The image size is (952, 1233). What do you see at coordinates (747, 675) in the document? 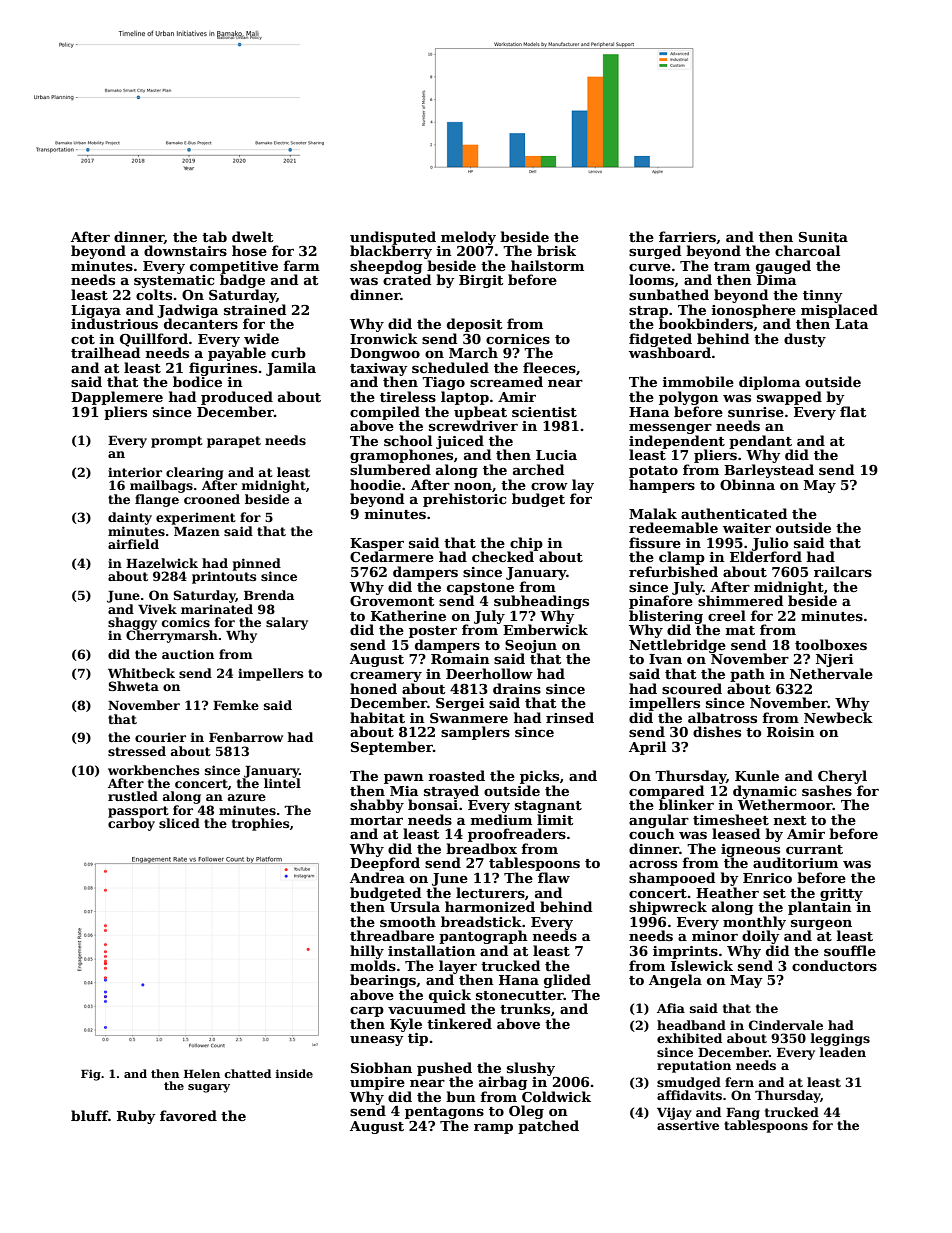
I see `path` at bounding box center [747, 675].
